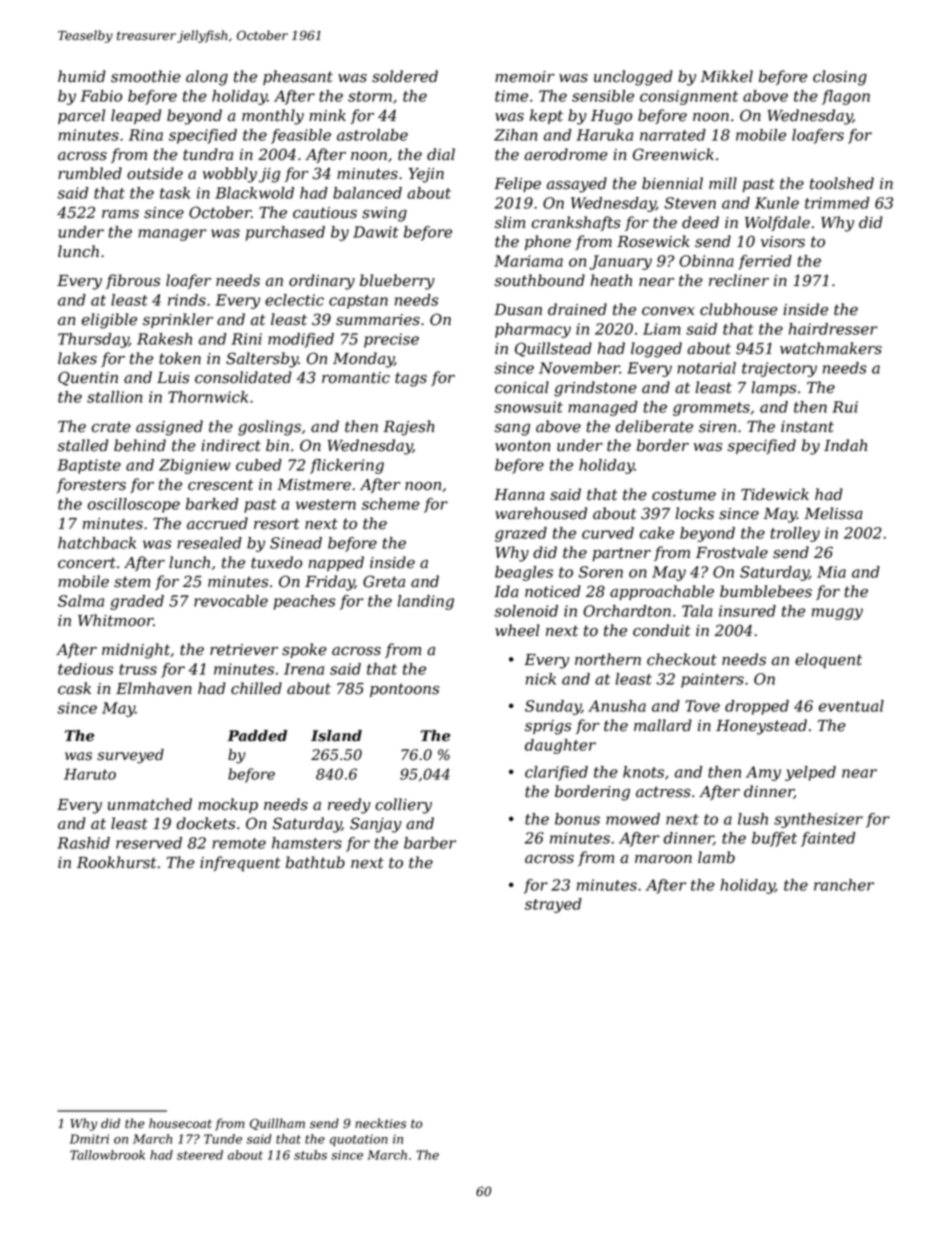 Image resolution: width=952 pixels, height=1233 pixels. What do you see at coordinates (208, 154) in the image?
I see `tundra` at bounding box center [208, 154].
